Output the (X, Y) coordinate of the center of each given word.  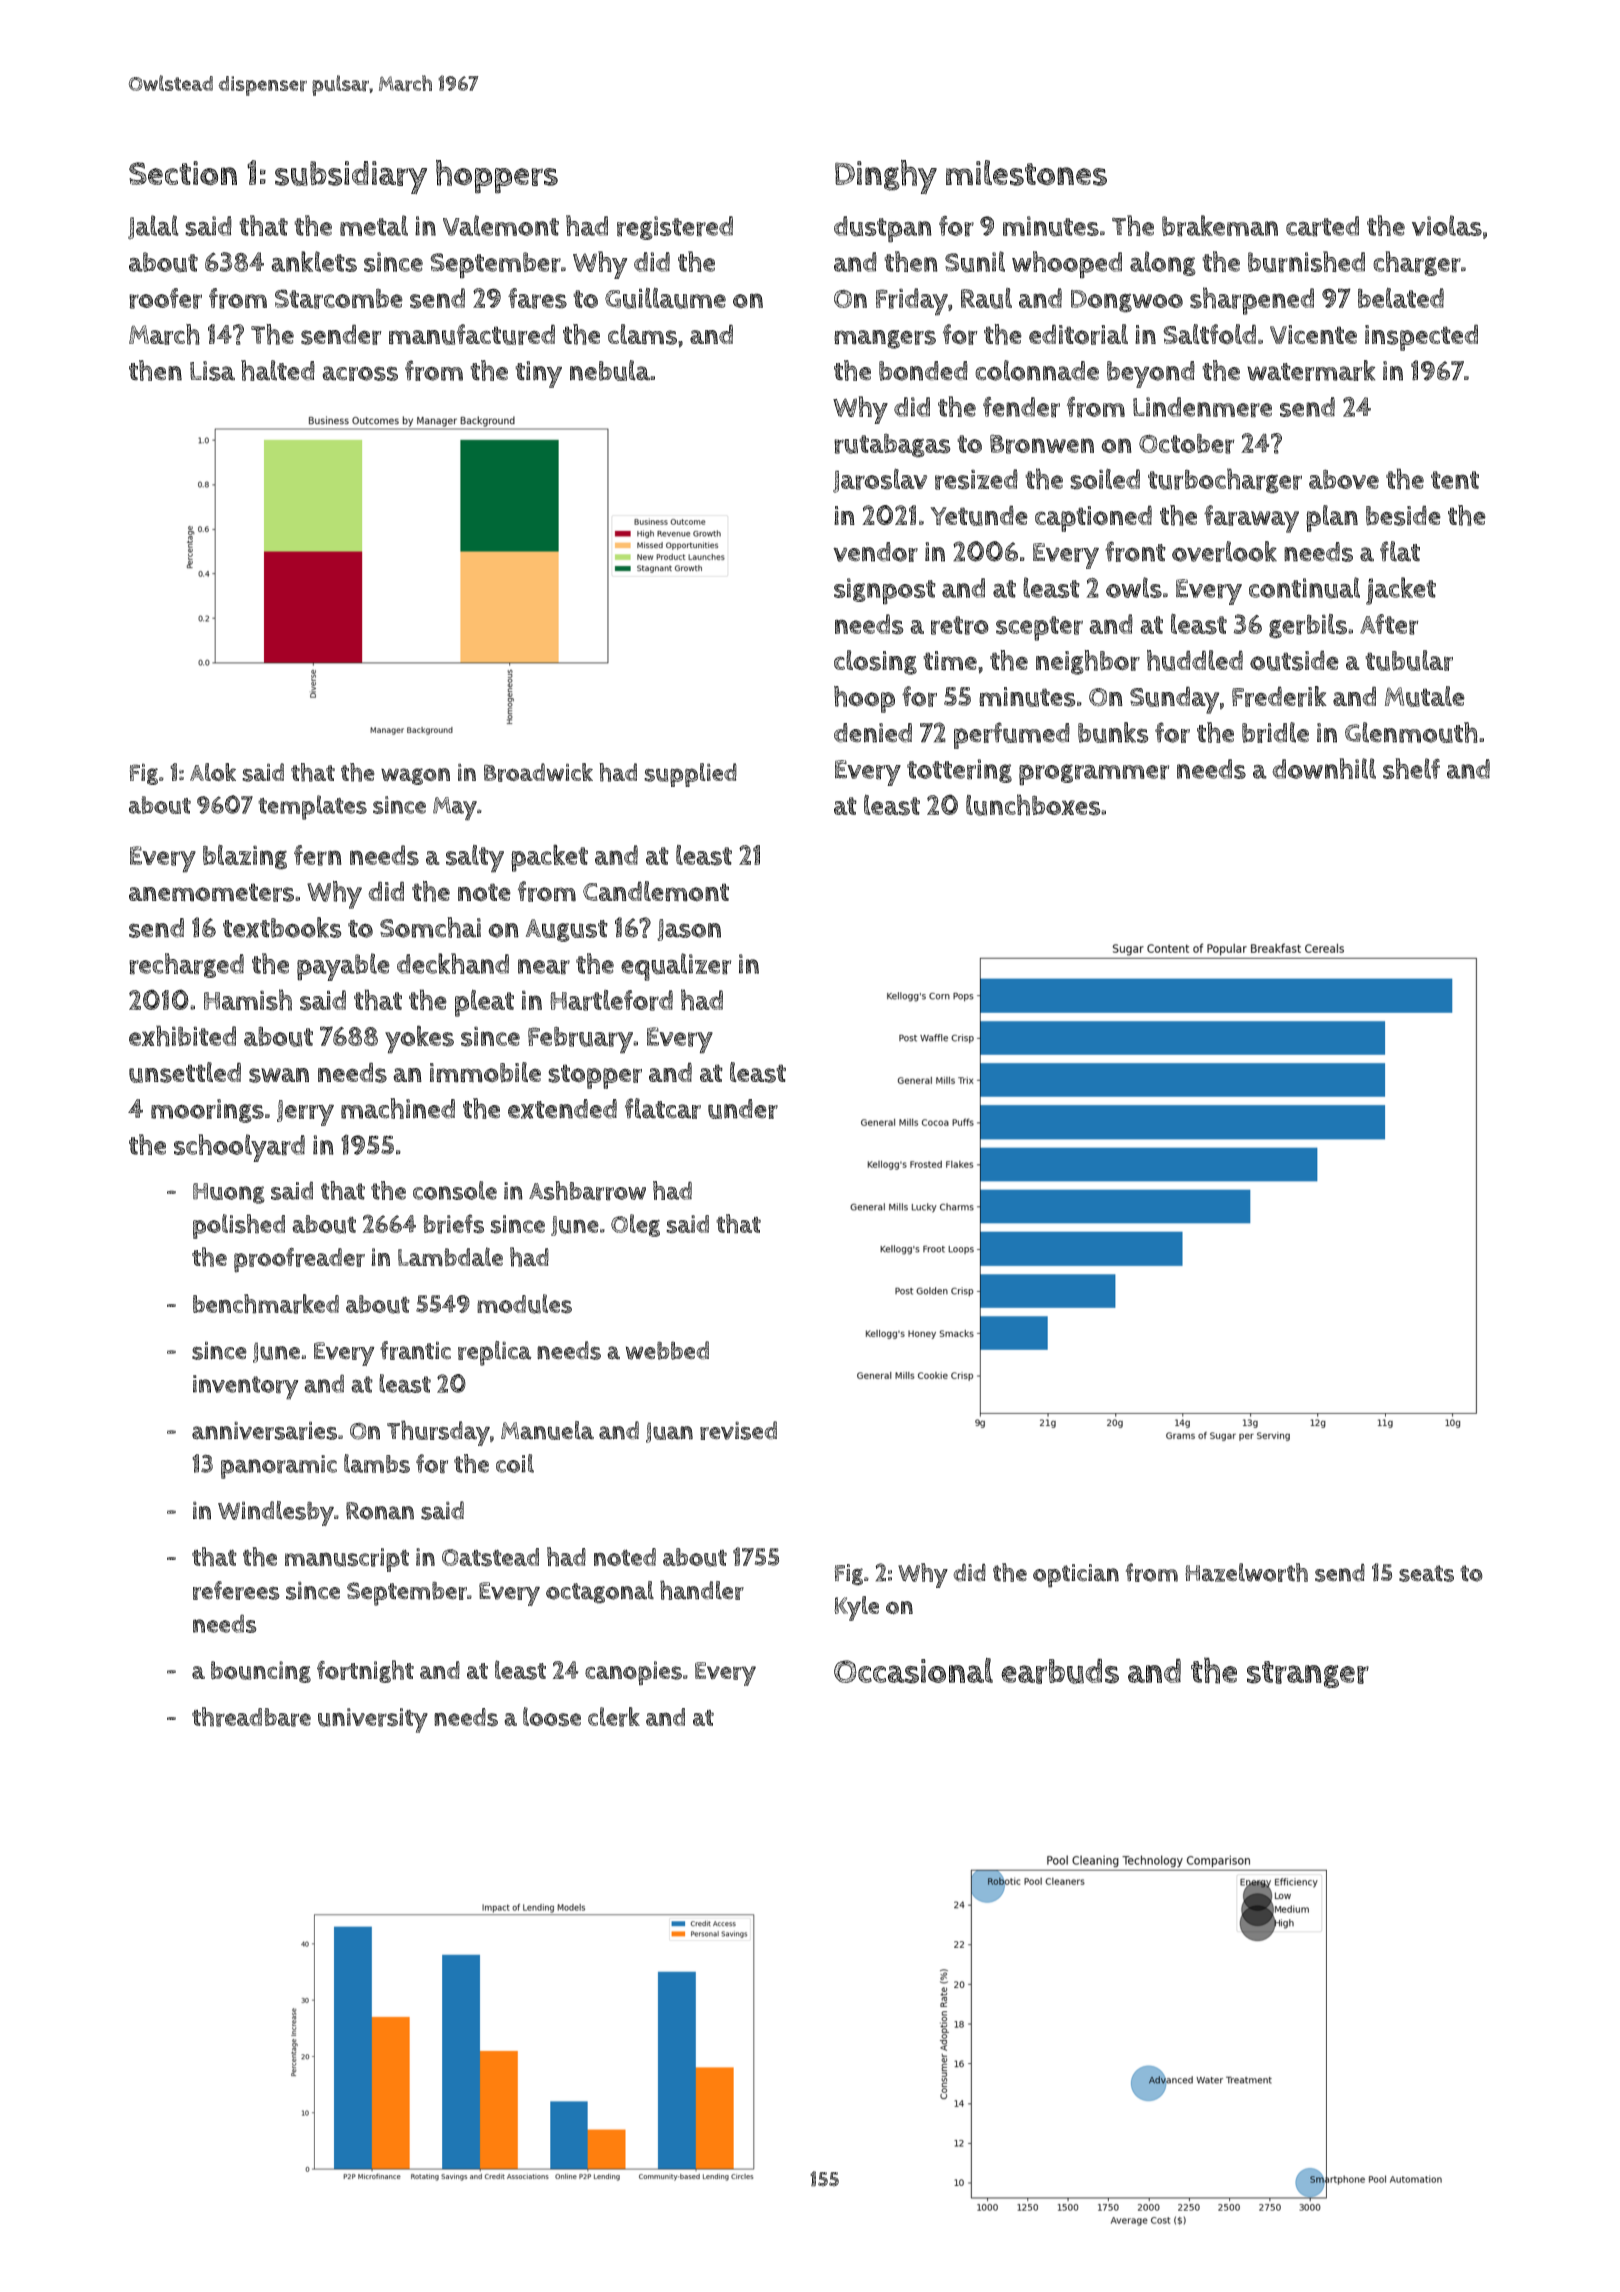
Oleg (635, 1225)
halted (278, 370)
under (743, 1109)
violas (1447, 225)
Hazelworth (1246, 1572)
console (455, 1190)
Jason (689, 930)
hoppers (497, 177)
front (1135, 551)
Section (183, 173)
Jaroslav (880, 480)
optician (1076, 1576)
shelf (1411, 768)
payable (343, 967)
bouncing (261, 1672)
